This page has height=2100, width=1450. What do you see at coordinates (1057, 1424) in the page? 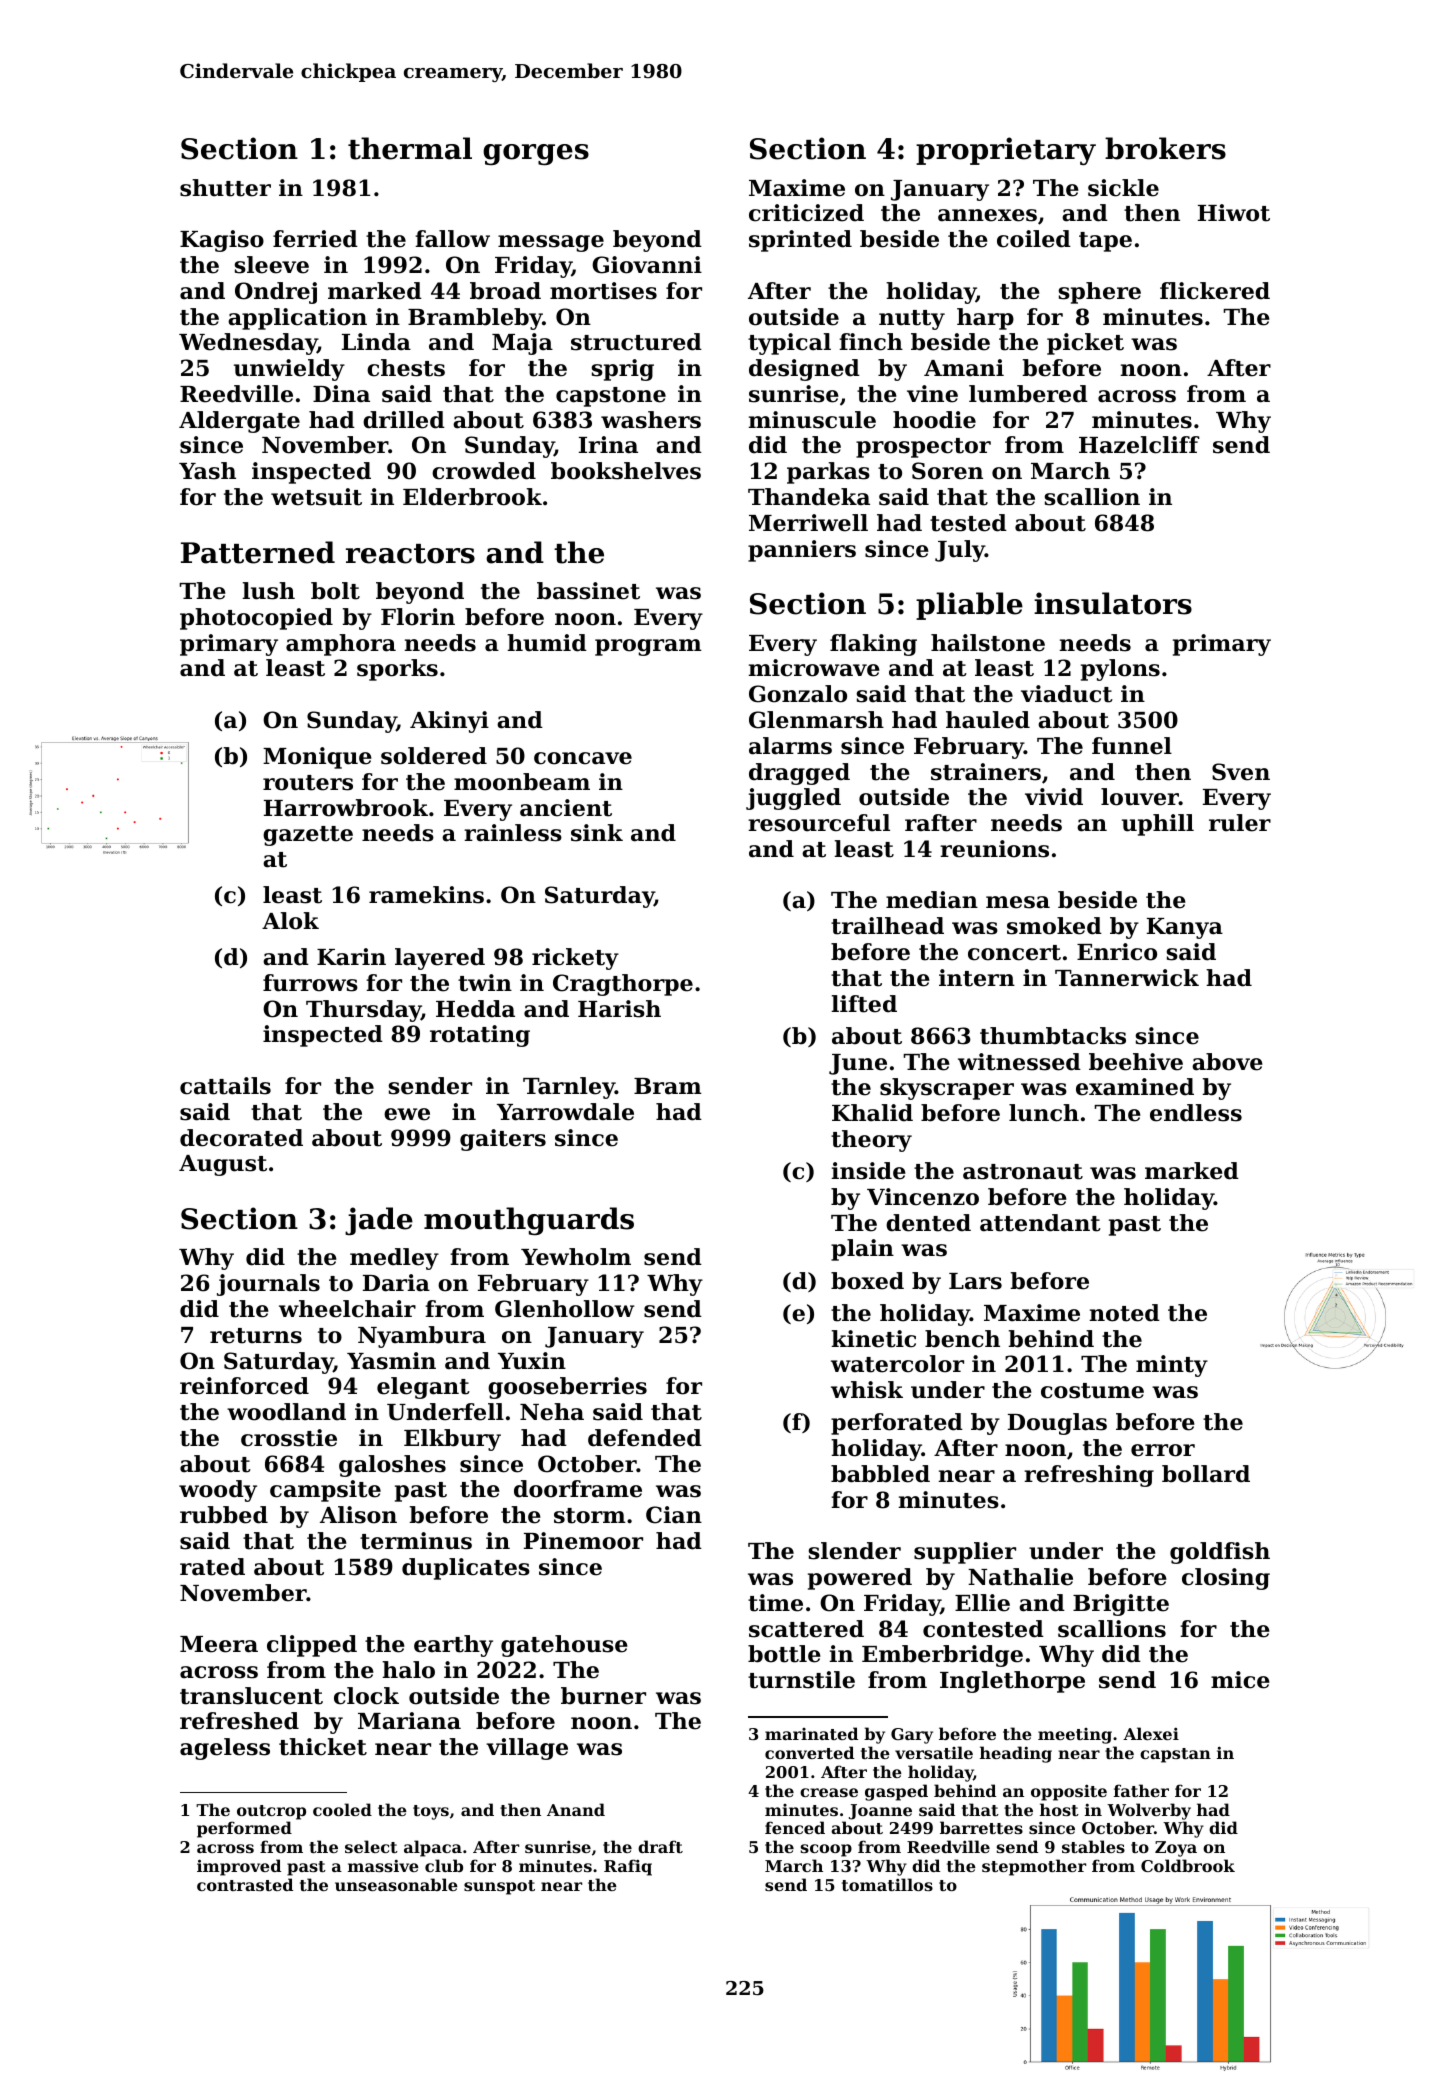
I see `Douglas` at bounding box center [1057, 1424].
